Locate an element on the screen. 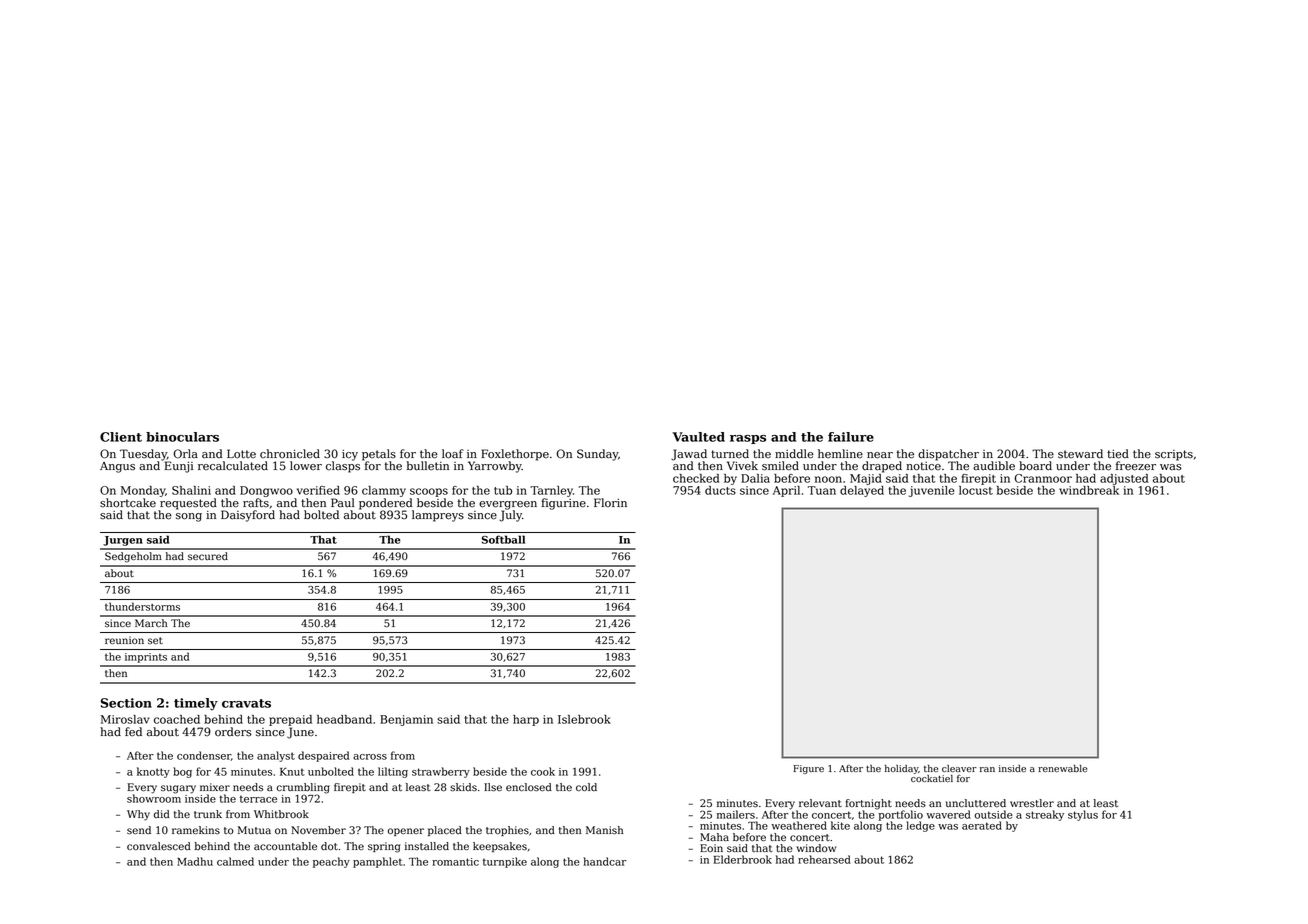 This screenshot has width=1308, height=924. verified is located at coordinates (318, 490).
